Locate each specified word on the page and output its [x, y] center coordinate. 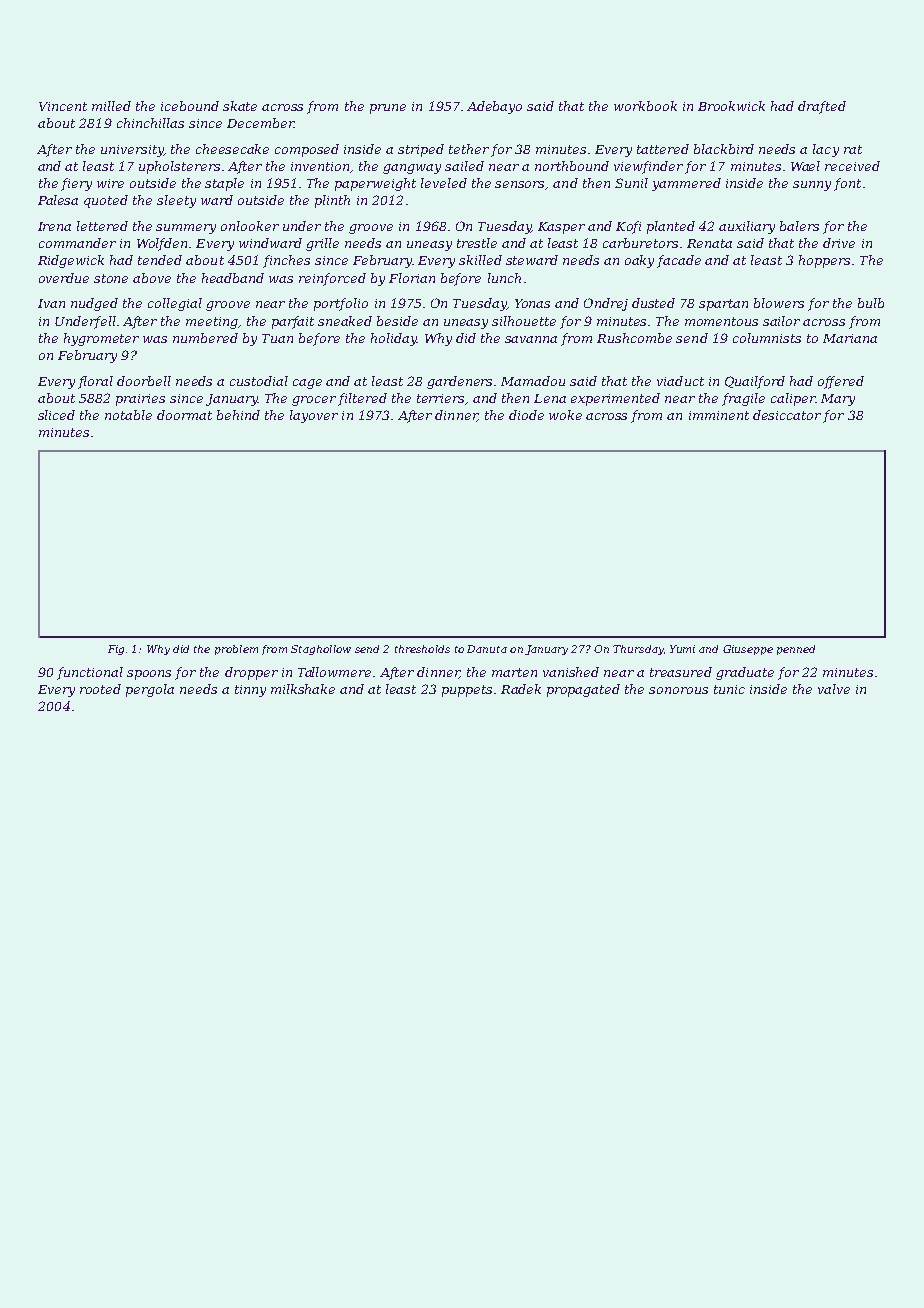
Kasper [561, 228]
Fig [116, 650]
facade [679, 261]
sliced [56, 415]
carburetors [640, 243]
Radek [521, 689]
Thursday [638, 650]
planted [671, 227]
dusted [653, 303]
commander [77, 243]
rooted [100, 689]
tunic [729, 689]
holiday [394, 339]
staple [224, 184]
